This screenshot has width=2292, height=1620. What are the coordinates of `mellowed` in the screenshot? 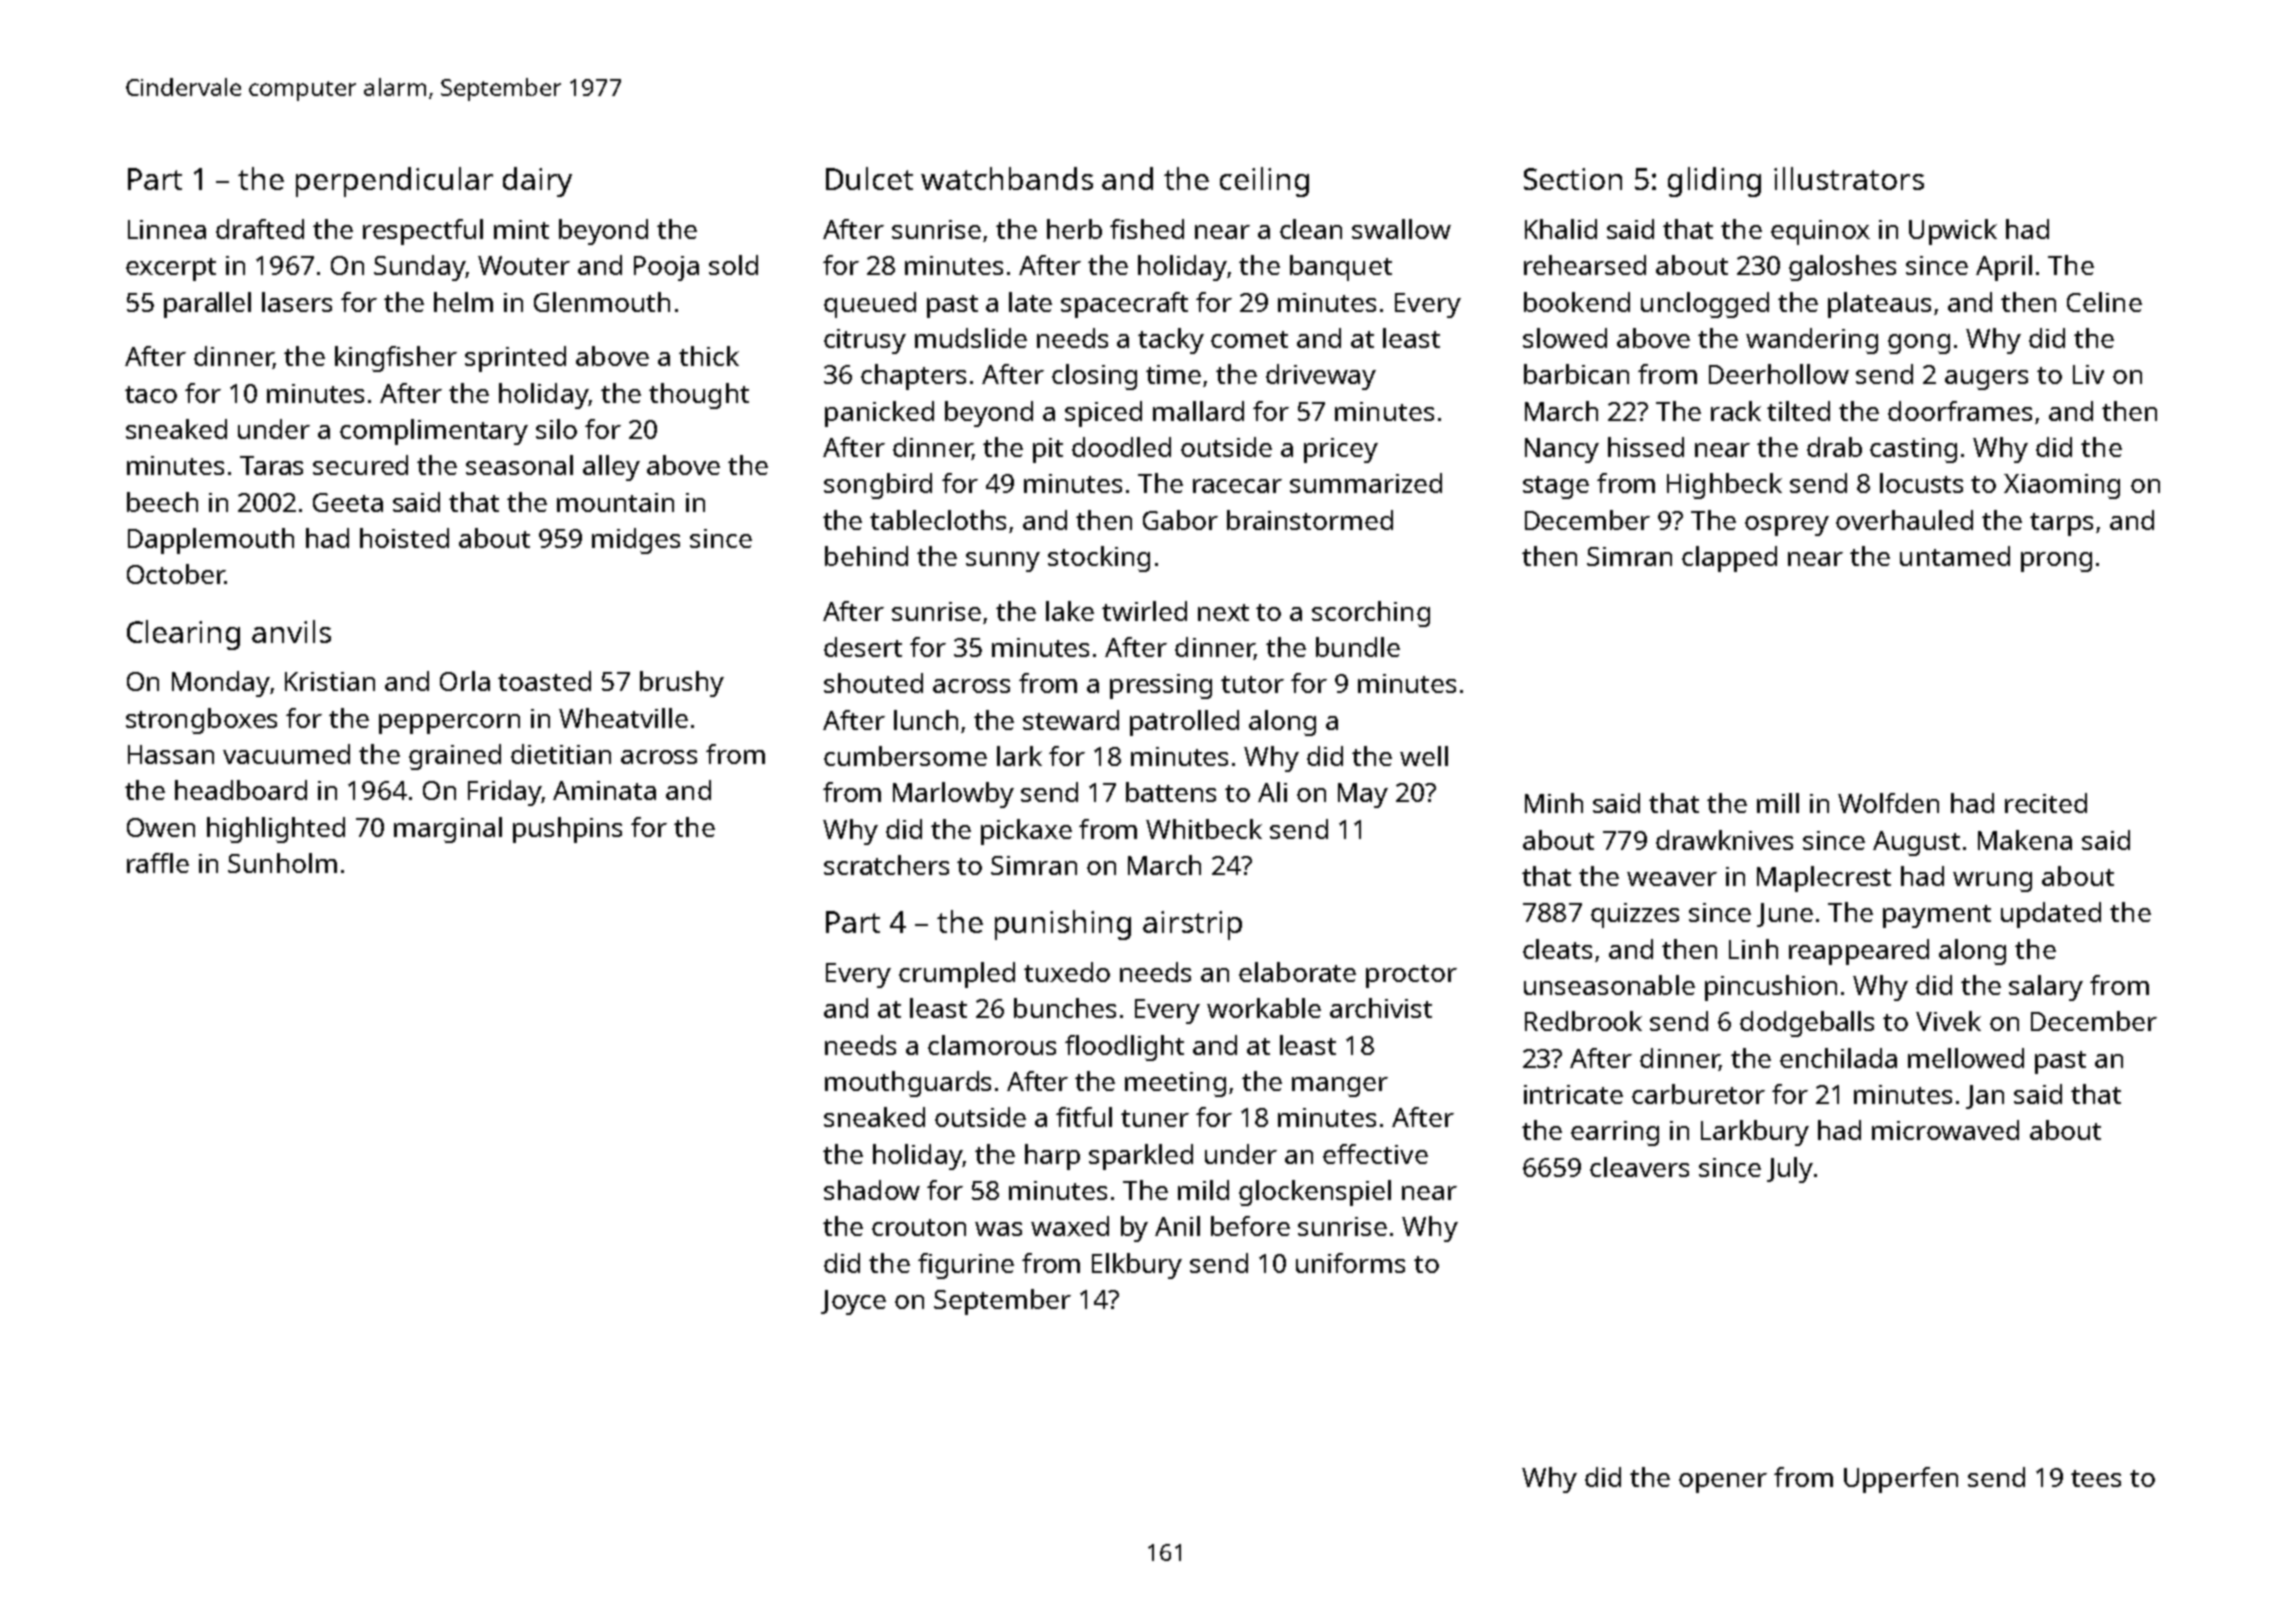 It's located at (1966, 1058).
